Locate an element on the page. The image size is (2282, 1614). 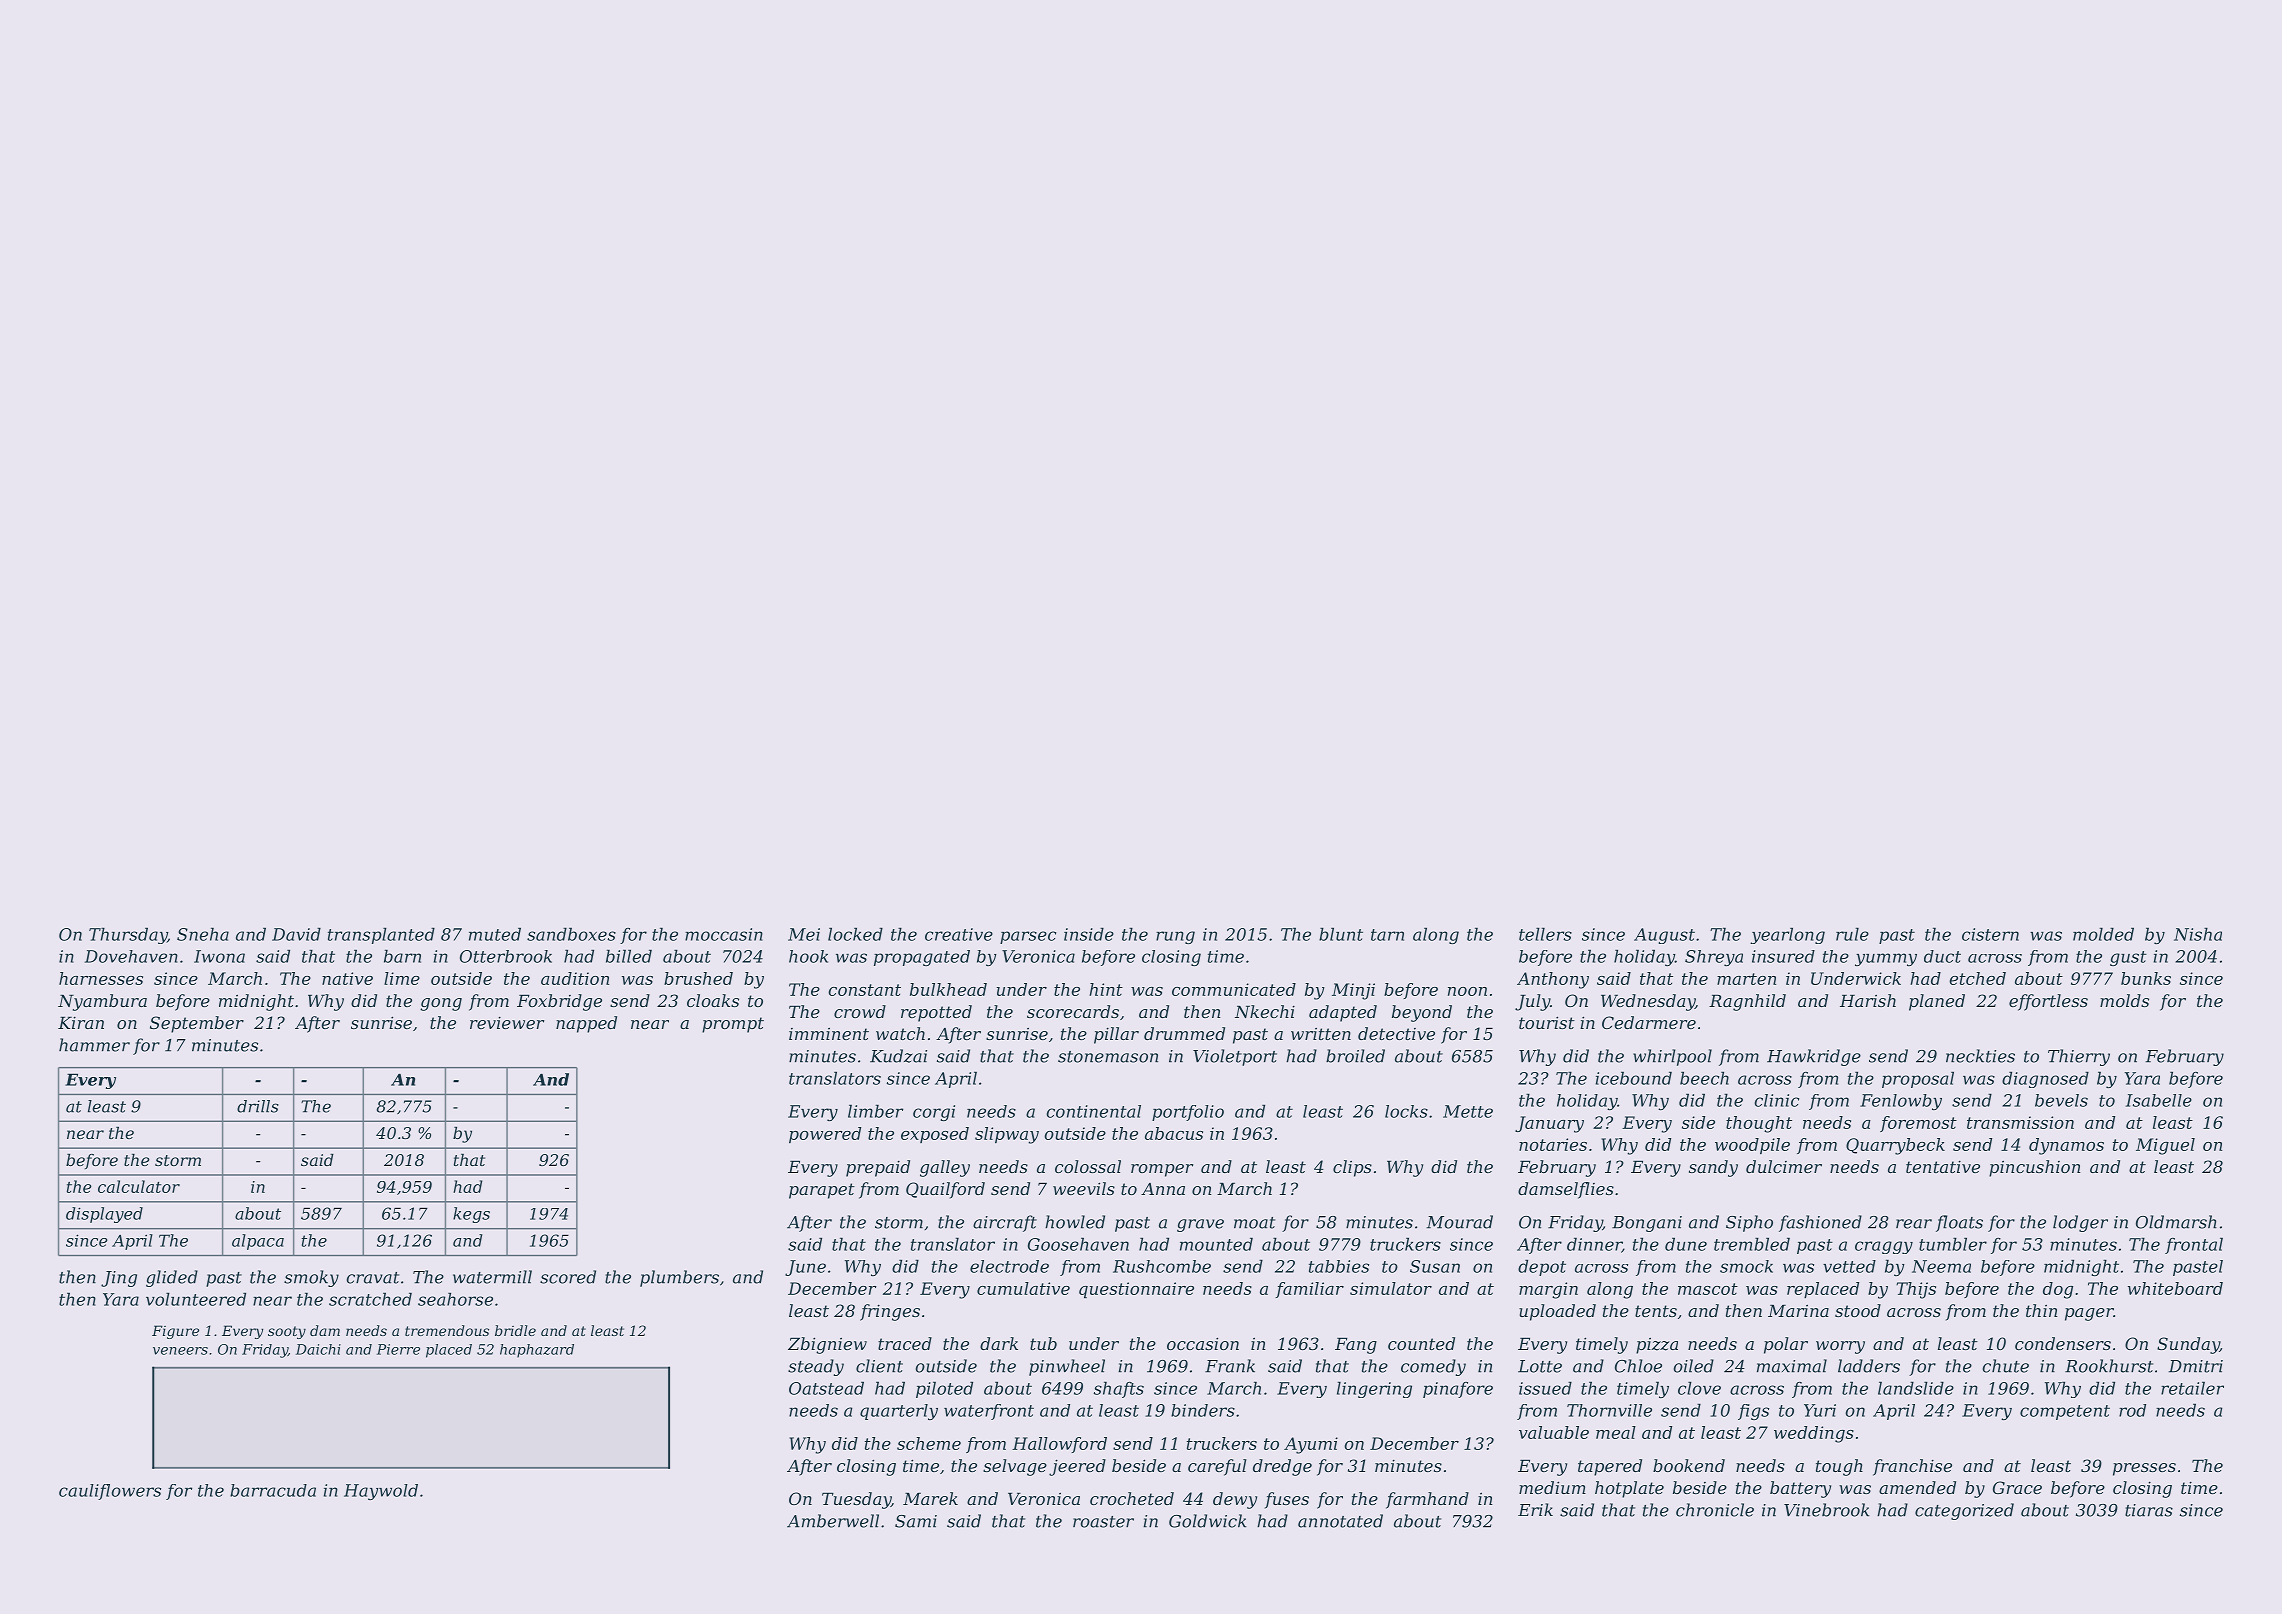
polar is located at coordinates (1786, 1345).
